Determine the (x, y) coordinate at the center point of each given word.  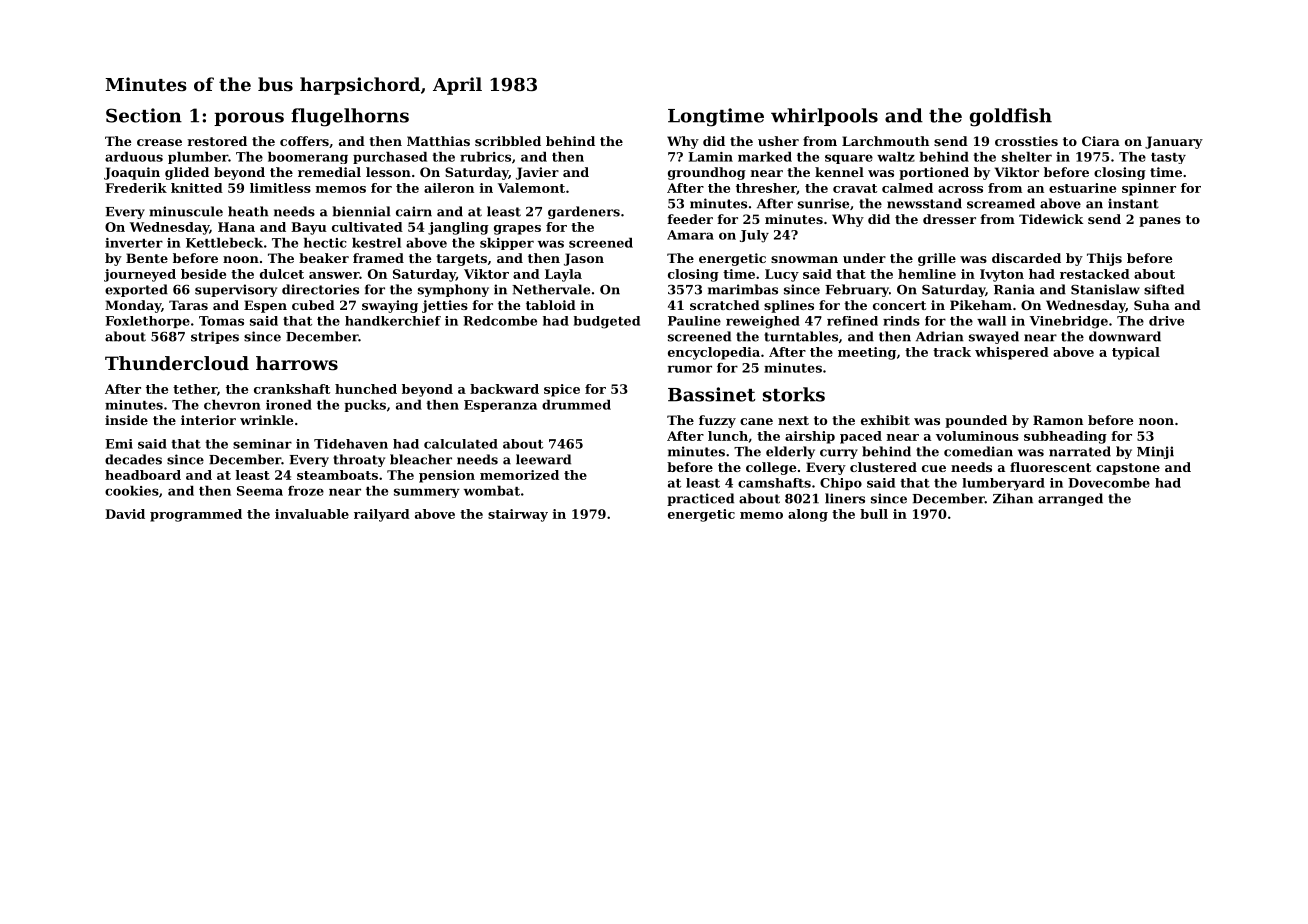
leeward (543, 459)
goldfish (1011, 117)
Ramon (1058, 420)
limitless (280, 188)
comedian (978, 451)
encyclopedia (714, 353)
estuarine (1082, 188)
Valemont (531, 188)
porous (249, 119)
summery (427, 493)
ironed (289, 405)
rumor (690, 369)
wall (991, 321)
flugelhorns (350, 117)
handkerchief (393, 321)
